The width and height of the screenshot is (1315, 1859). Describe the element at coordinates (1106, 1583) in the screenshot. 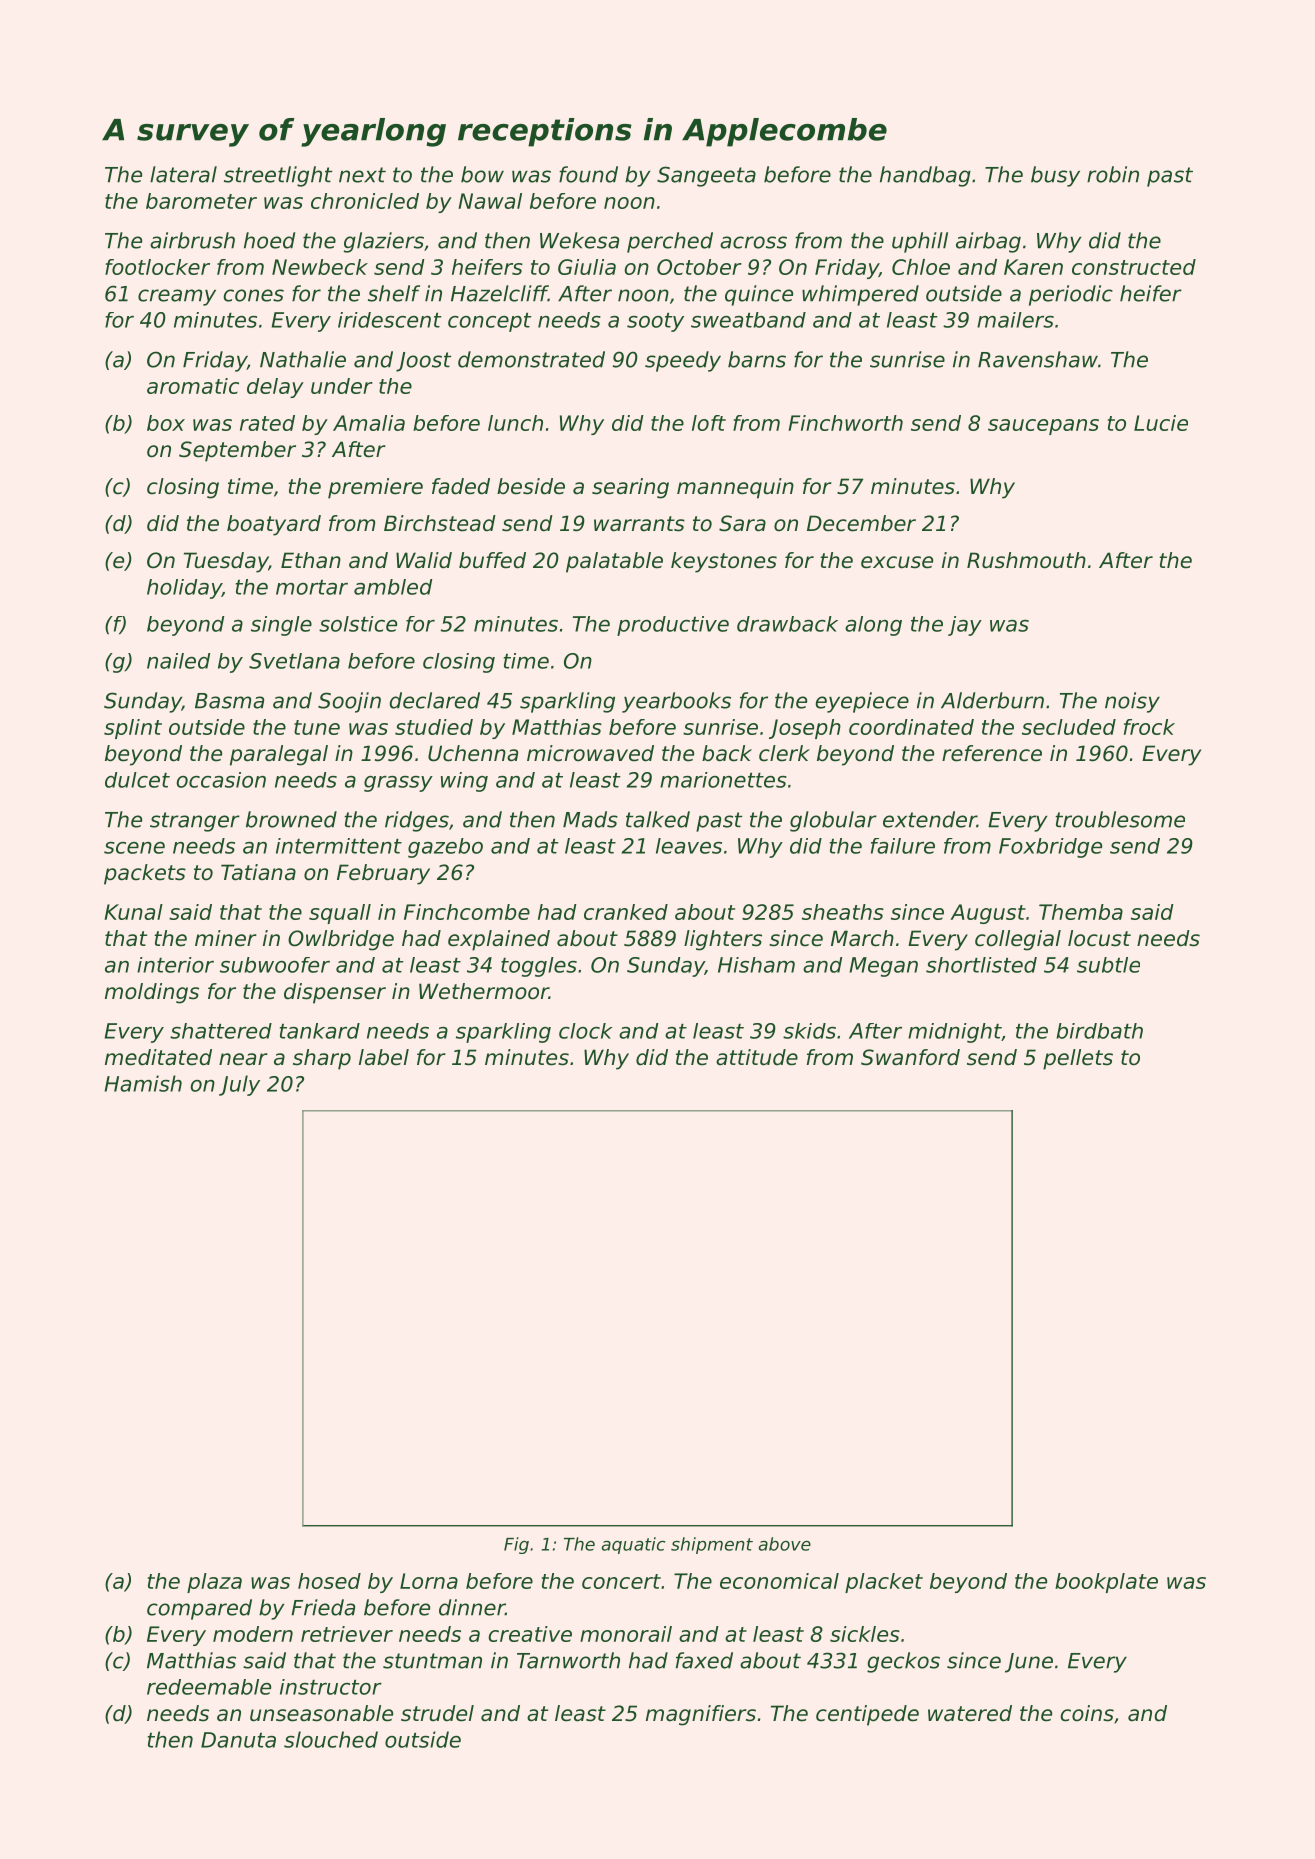

I see `bookplate` at that location.
